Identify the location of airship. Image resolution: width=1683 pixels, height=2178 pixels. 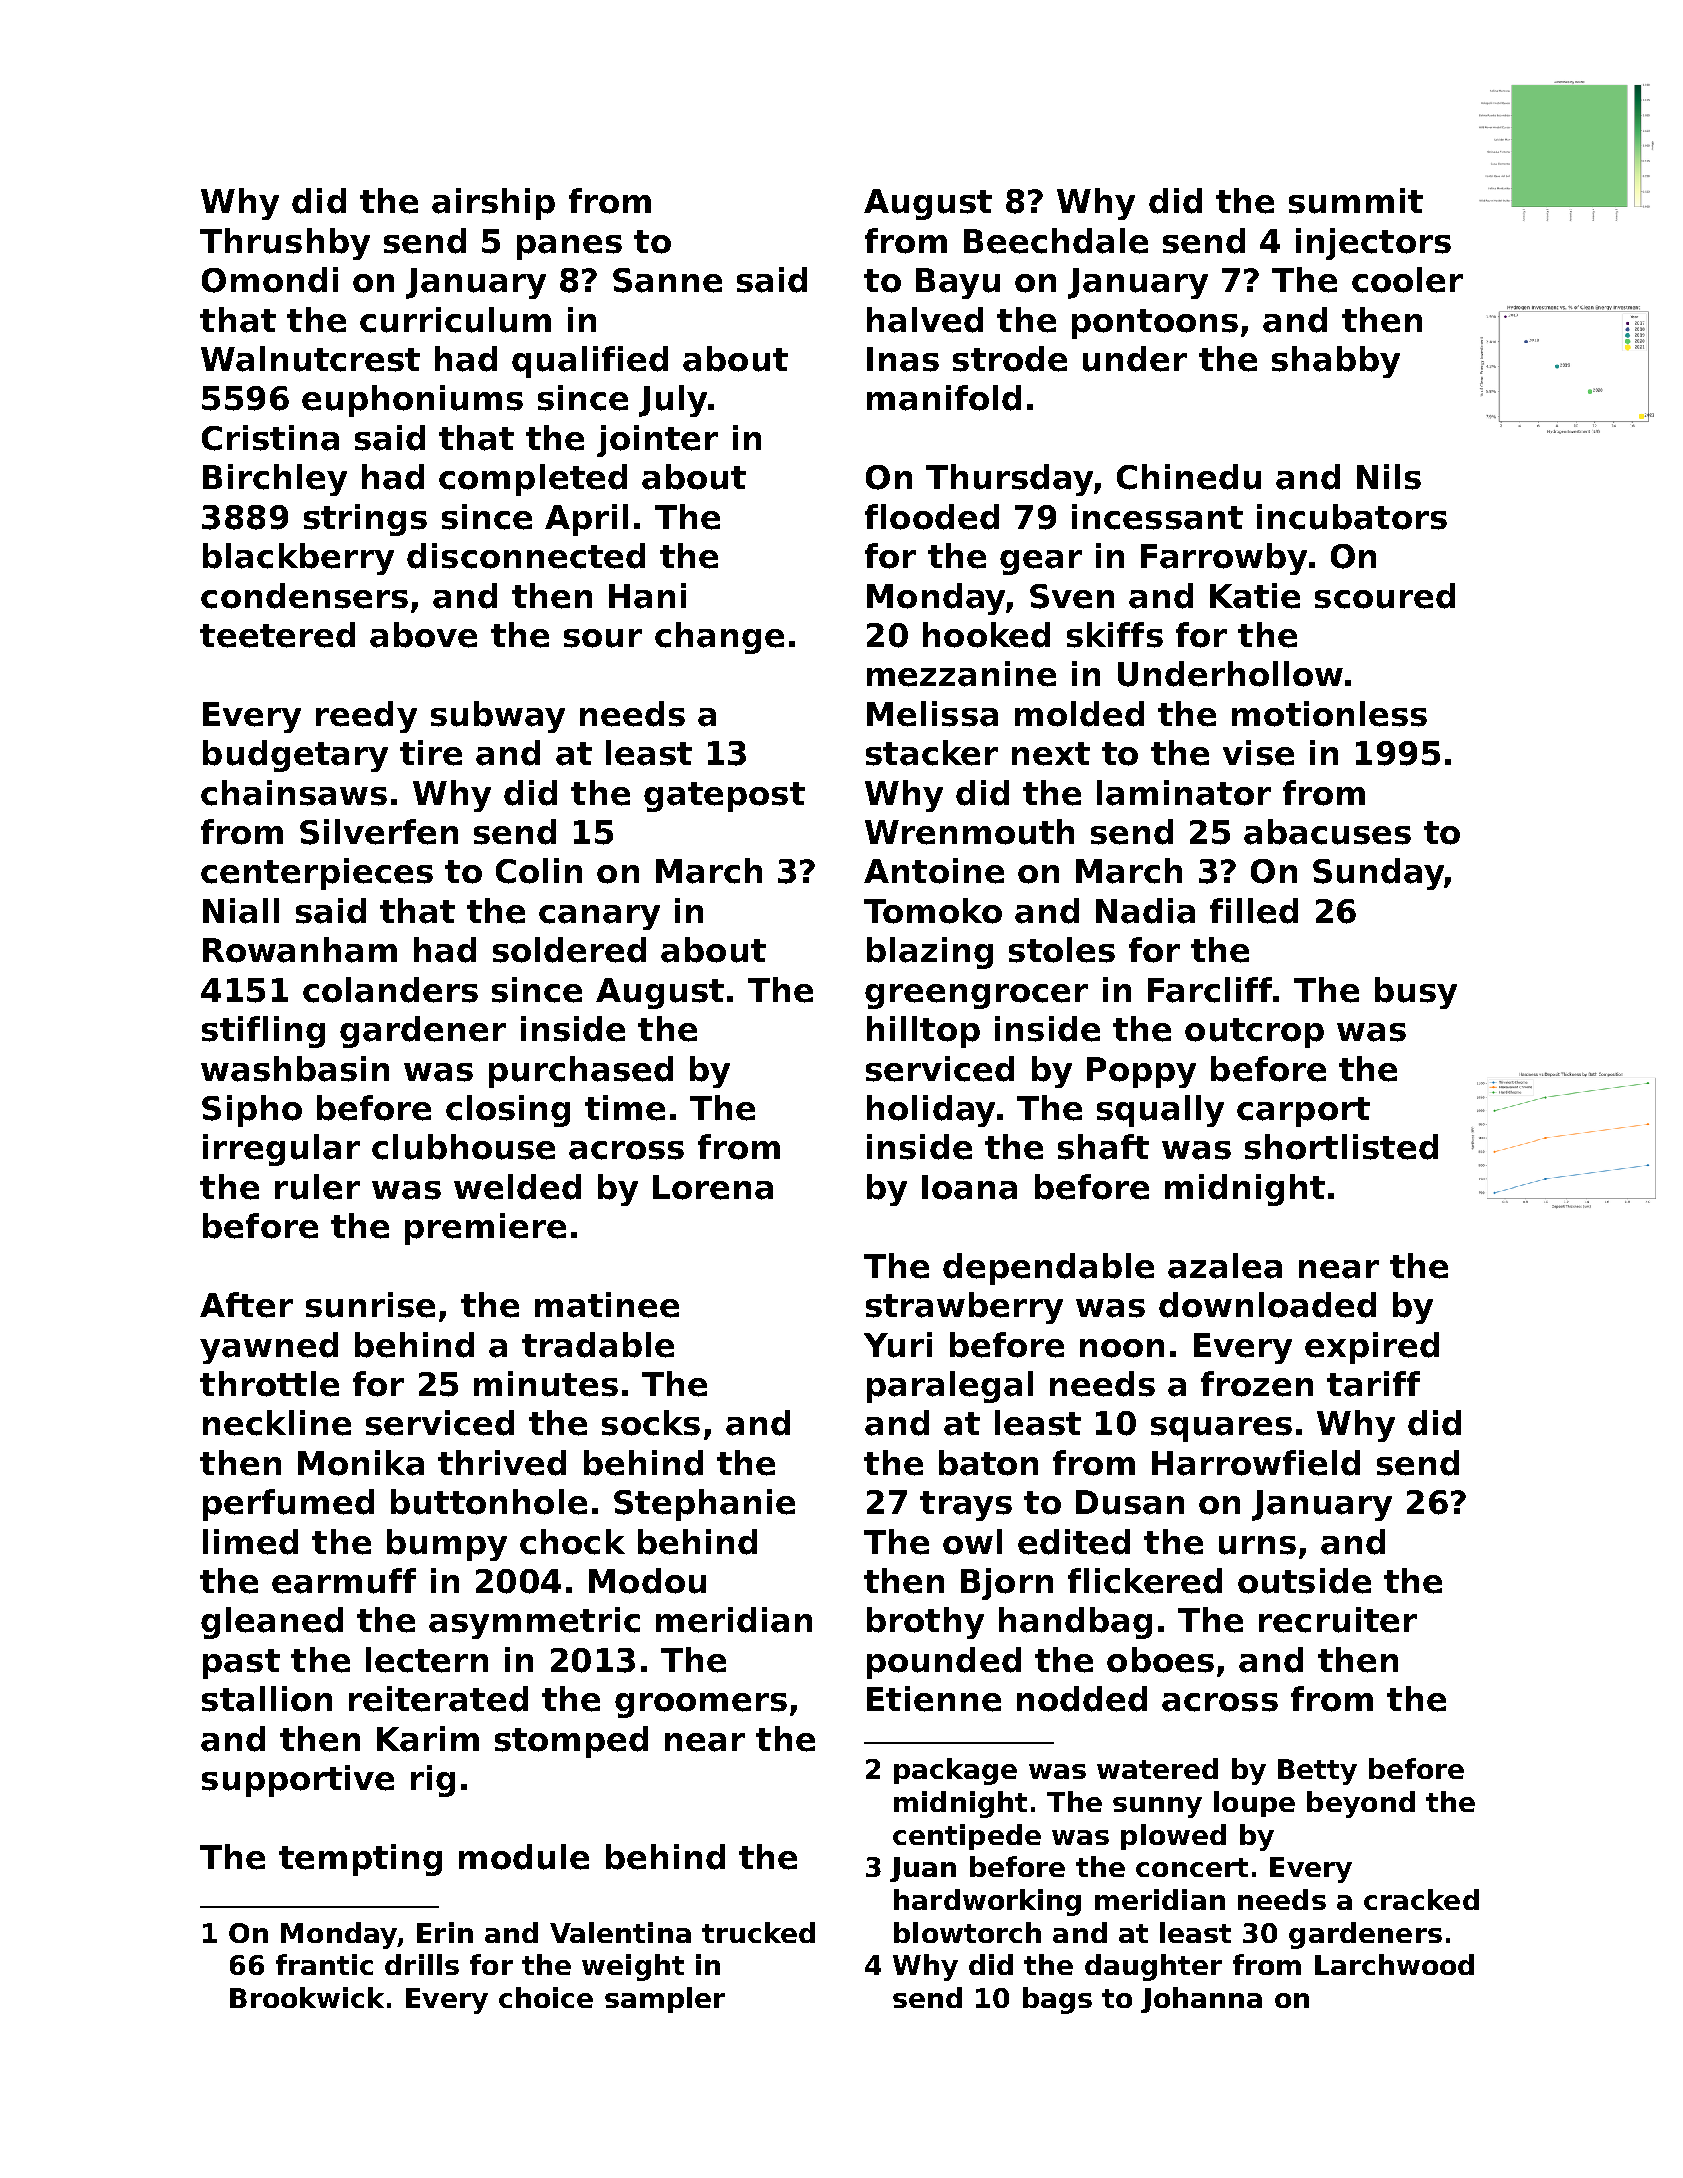
(493, 204).
